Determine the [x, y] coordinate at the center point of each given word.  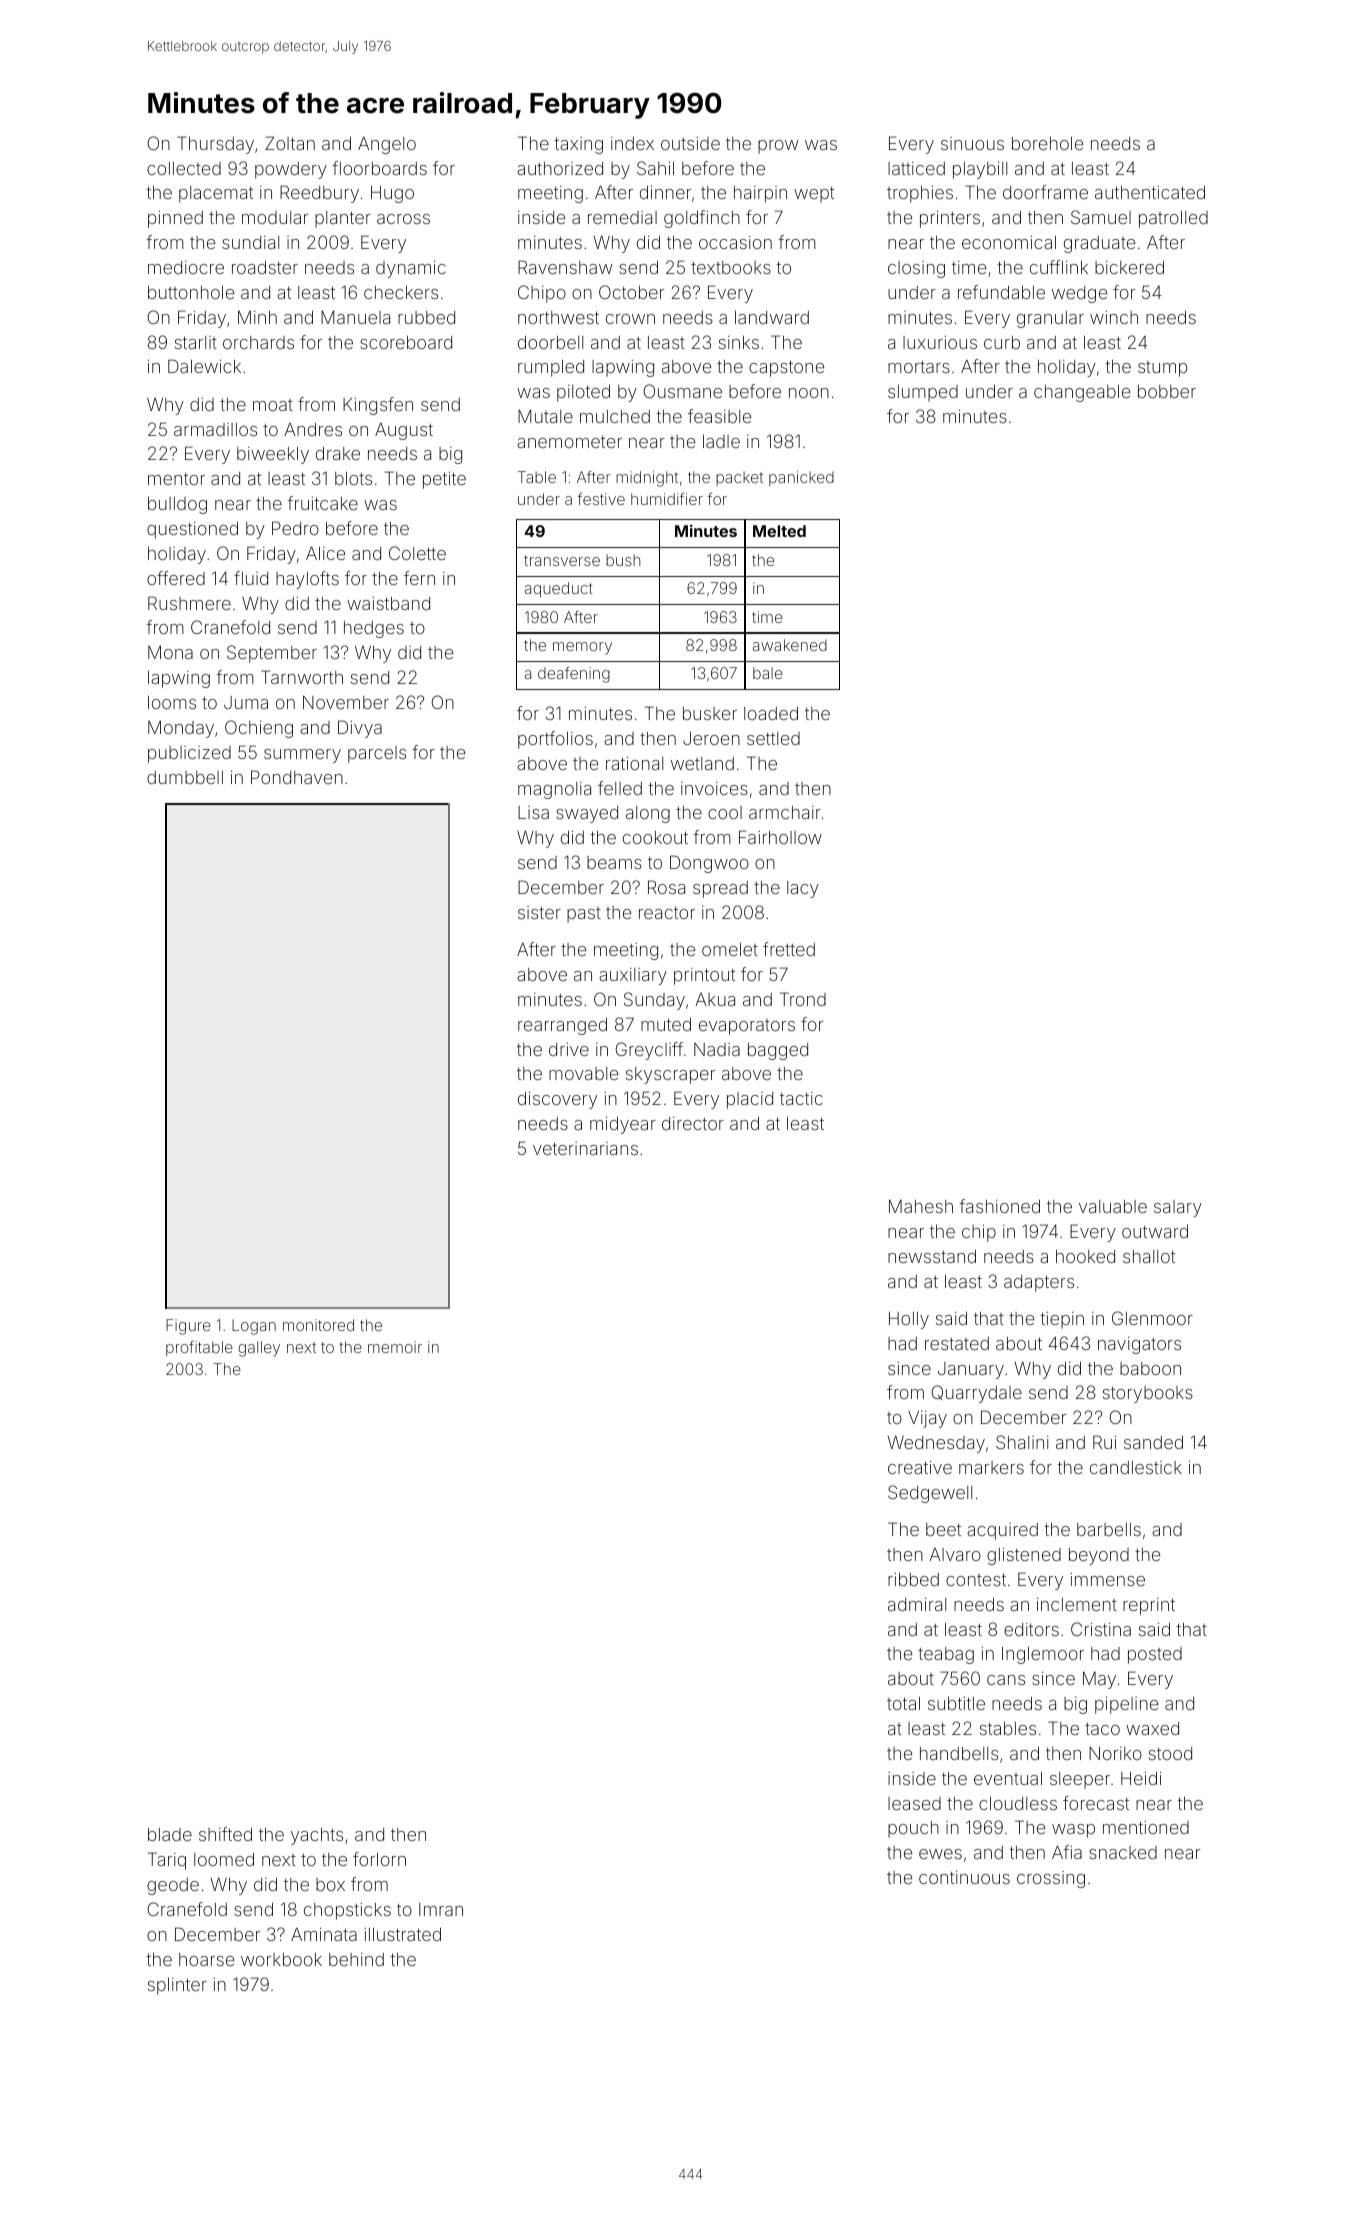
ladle [721, 441]
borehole [1047, 143]
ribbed [913, 1579]
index [632, 143]
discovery [557, 1100]
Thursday [215, 145]
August [404, 431]
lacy [803, 889]
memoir [395, 1347]
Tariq [167, 1861]
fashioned [999, 1206]
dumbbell [185, 777]
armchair [785, 812]
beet [943, 1529]
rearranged [562, 1026]
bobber [1167, 391]
